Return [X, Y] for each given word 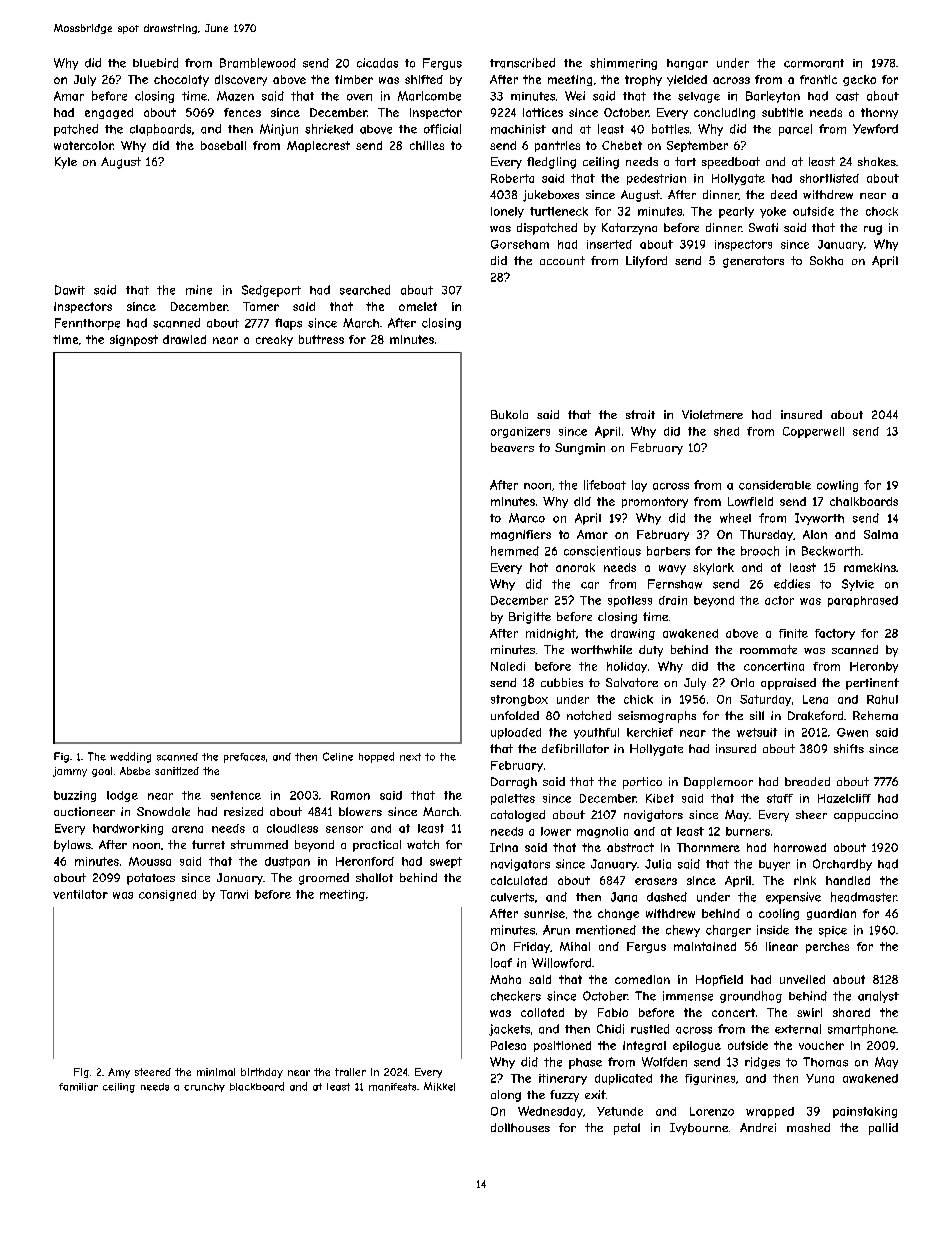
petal [627, 1129]
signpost [134, 340]
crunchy [204, 1087]
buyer [774, 865]
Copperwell [813, 432]
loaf [501, 963]
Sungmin [580, 449]
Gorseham [520, 244]
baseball [223, 145]
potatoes [151, 879]
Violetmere [712, 414]
